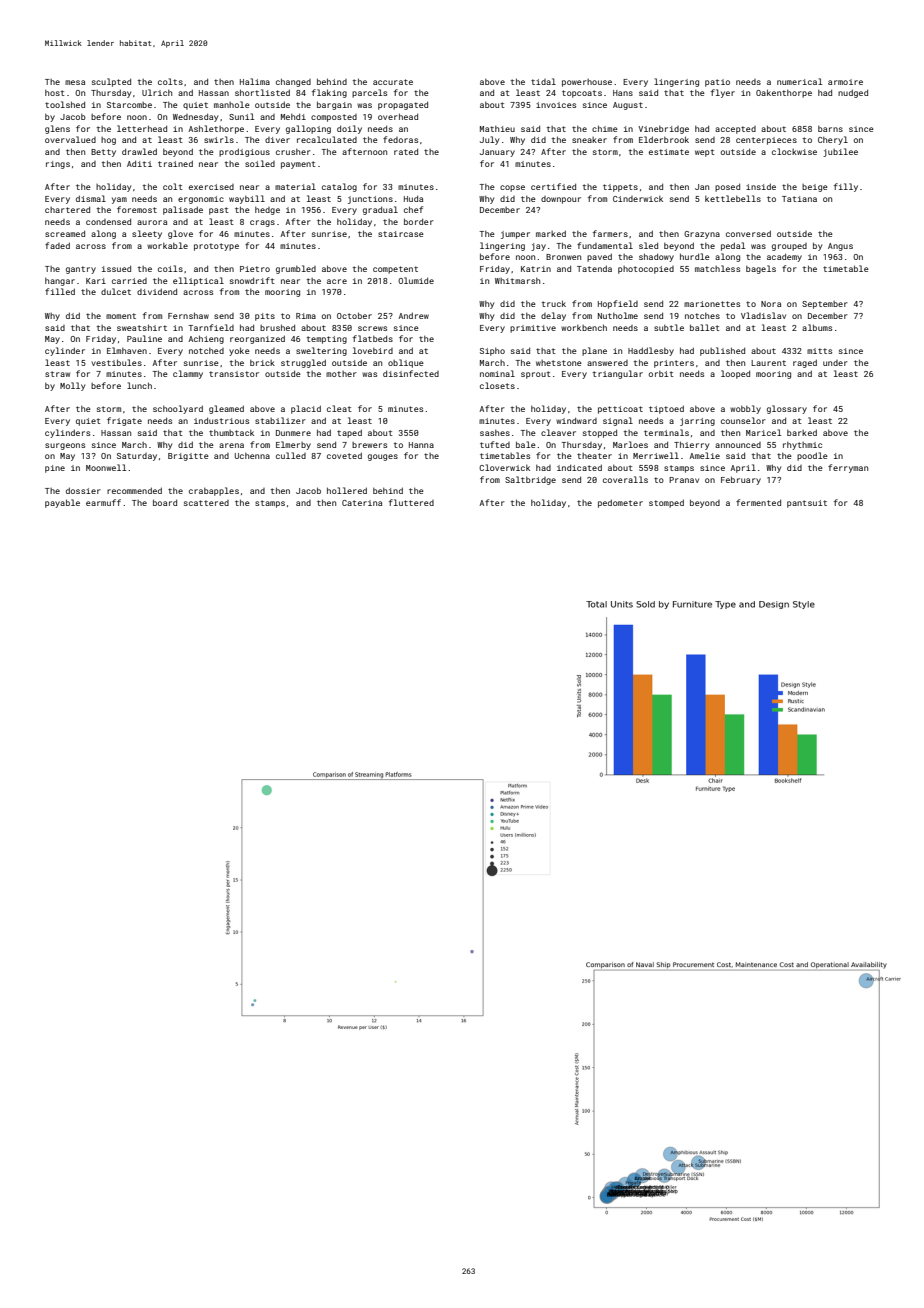 The width and height of the screenshot is (924, 1308). What do you see at coordinates (497, 129) in the screenshot?
I see `Mathieu` at bounding box center [497, 129].
